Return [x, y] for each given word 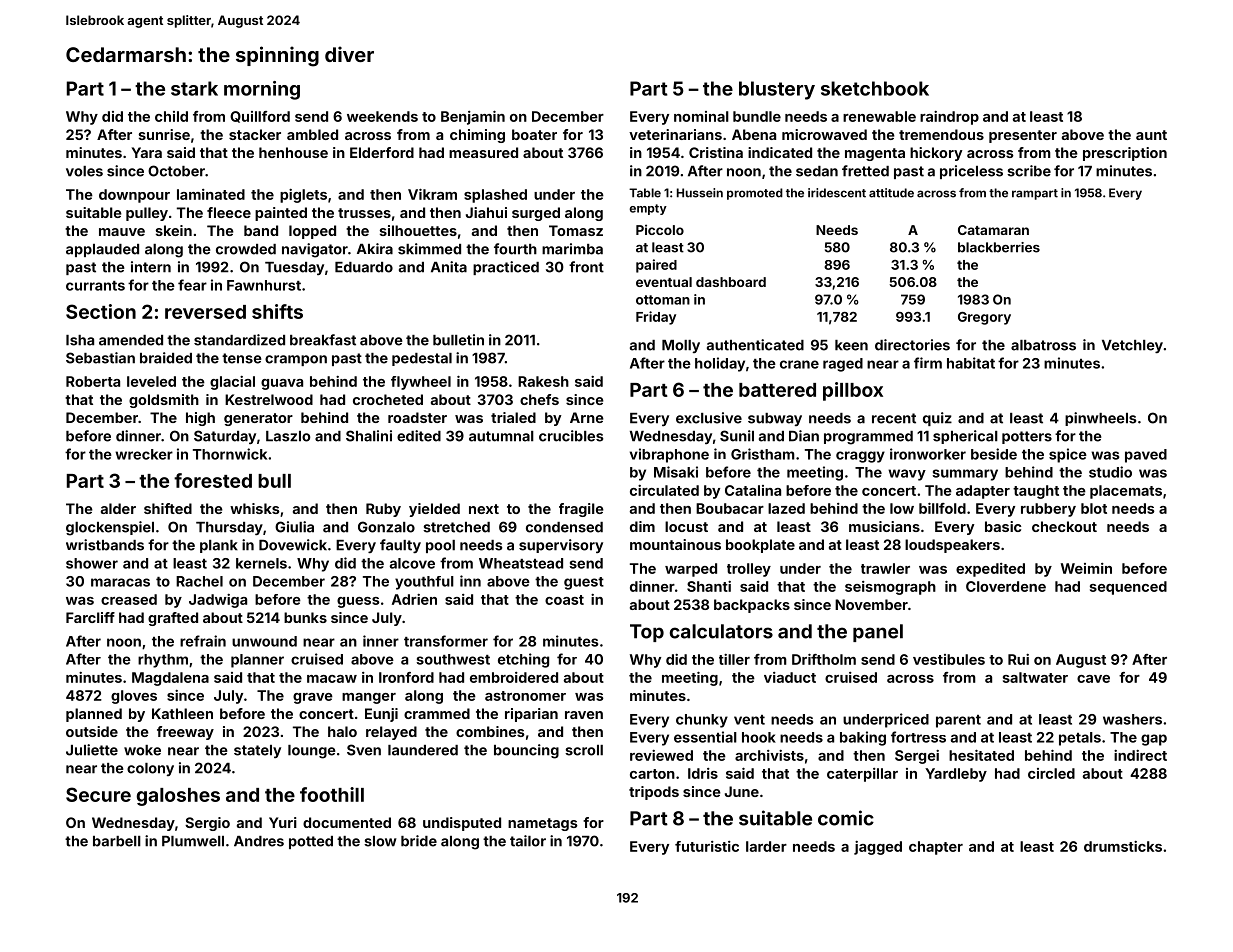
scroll [584, 750]
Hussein [700, 193]
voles [84, 171]
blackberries [999, 247]
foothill [332, 794]
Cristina [716, 152]
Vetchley [1132, 346]
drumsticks [1123, 846]
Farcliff [90, 617]
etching [523, 660]
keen [851, 345]
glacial [232, 383]
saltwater [1035, 677]
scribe [1029, 171]
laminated [211, 194]
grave [313, 698]
